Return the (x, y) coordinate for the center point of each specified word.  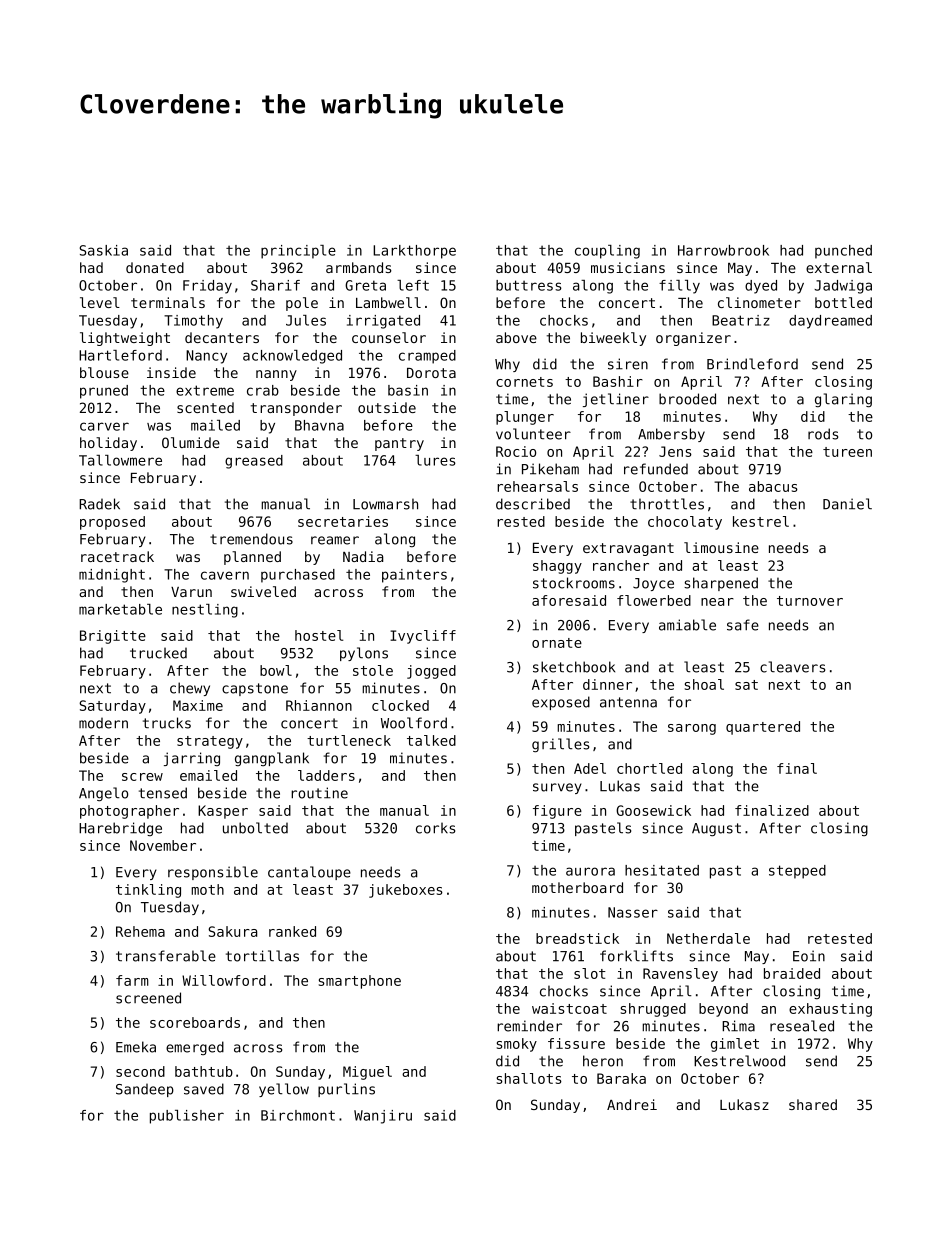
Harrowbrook (723, 250)
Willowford (224, 980)
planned (252, 558)
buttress (529, 285)
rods (823, 434)
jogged (431, 672)
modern (103, 723)
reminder (529, 1026)
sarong (692, 729)
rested (521, 521)
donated (155, 267)
